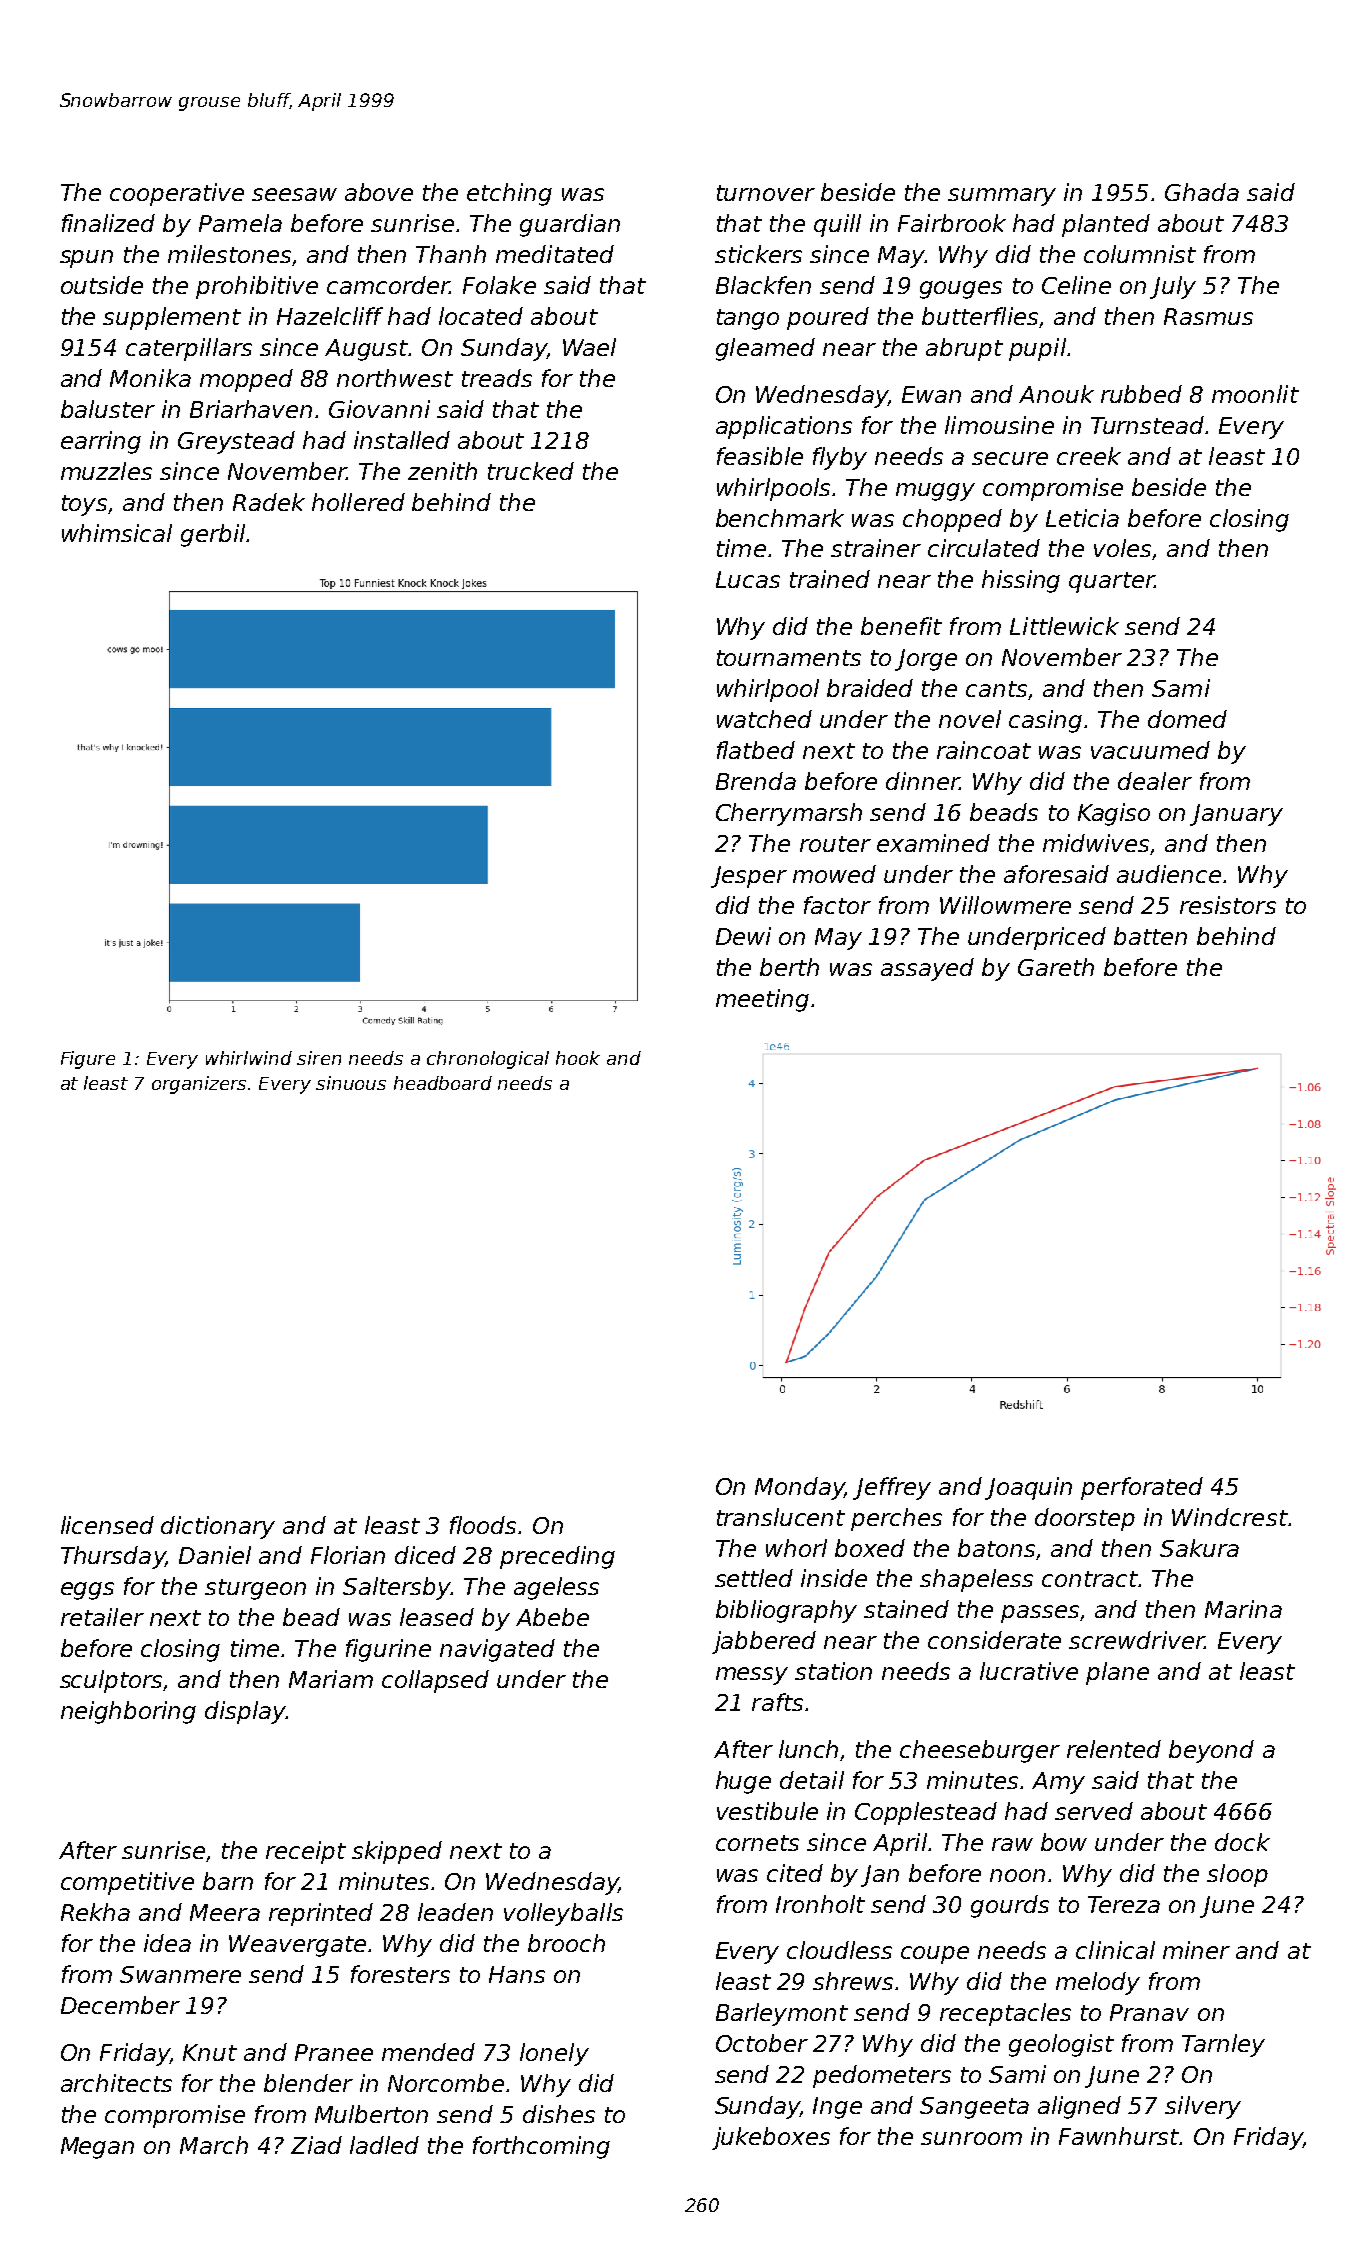 Image resolution: width=1370 pixels, height=2256 pixels. What do you see at coordinates (177, 194) in the image?
I see `cooperative` at bounding box center [177, 194].
